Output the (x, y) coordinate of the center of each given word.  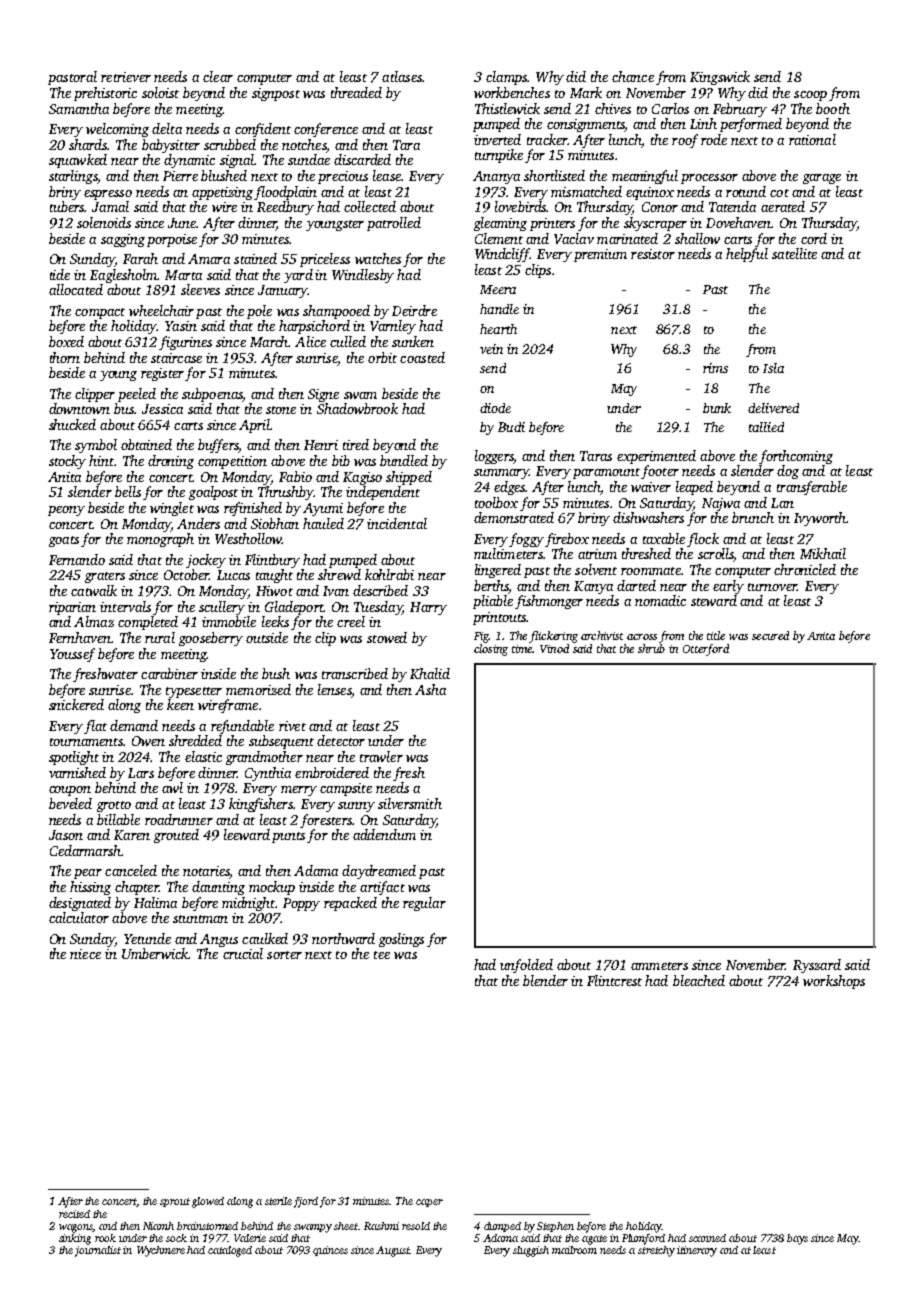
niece (85, 954)
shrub (651, 648)
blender (545, 980)
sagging (123, 240)
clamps (506, 78)
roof (685, 141)
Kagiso (362, 478)
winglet (172, 509)
